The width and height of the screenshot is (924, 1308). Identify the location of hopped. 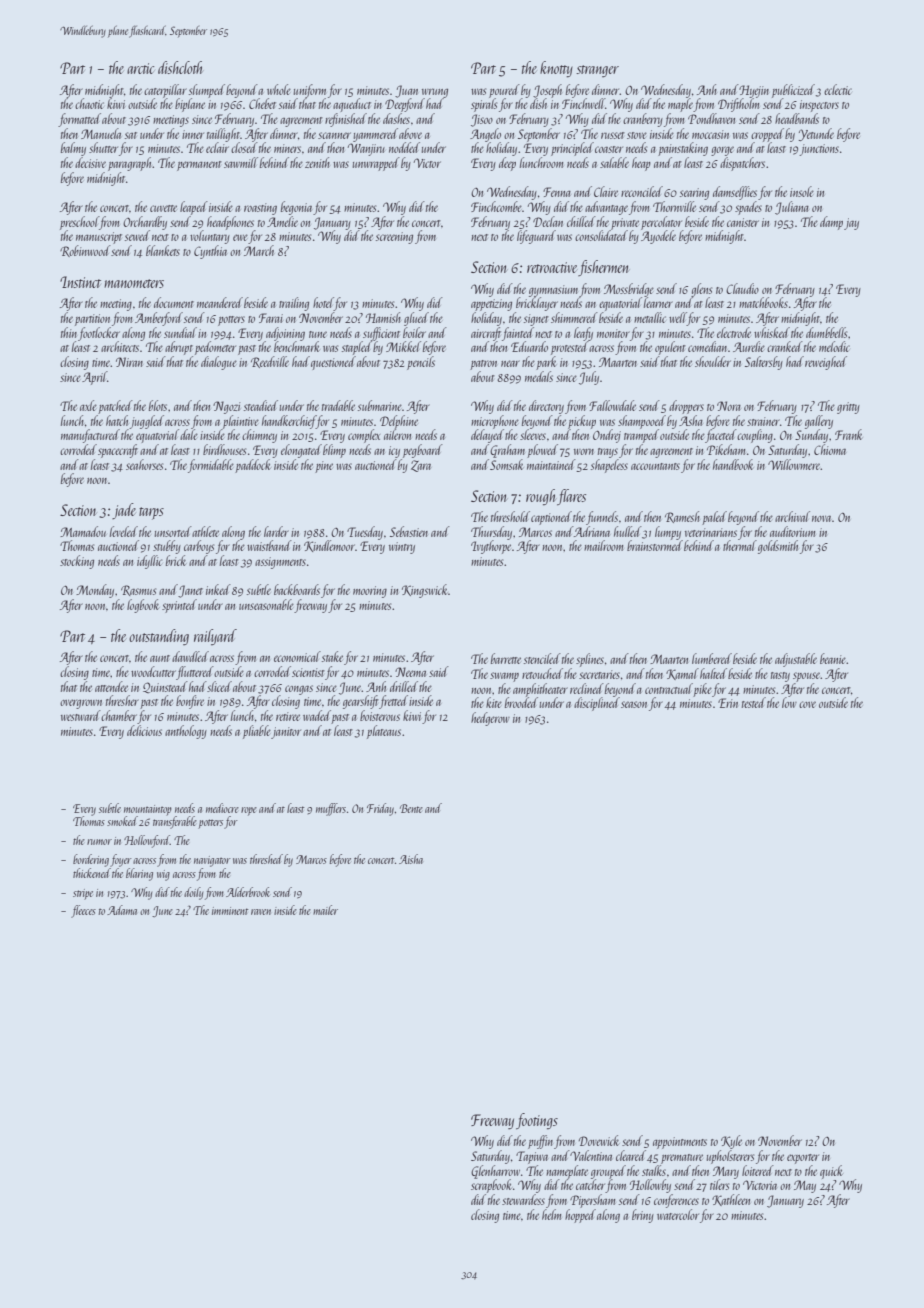
(580, 1216).
